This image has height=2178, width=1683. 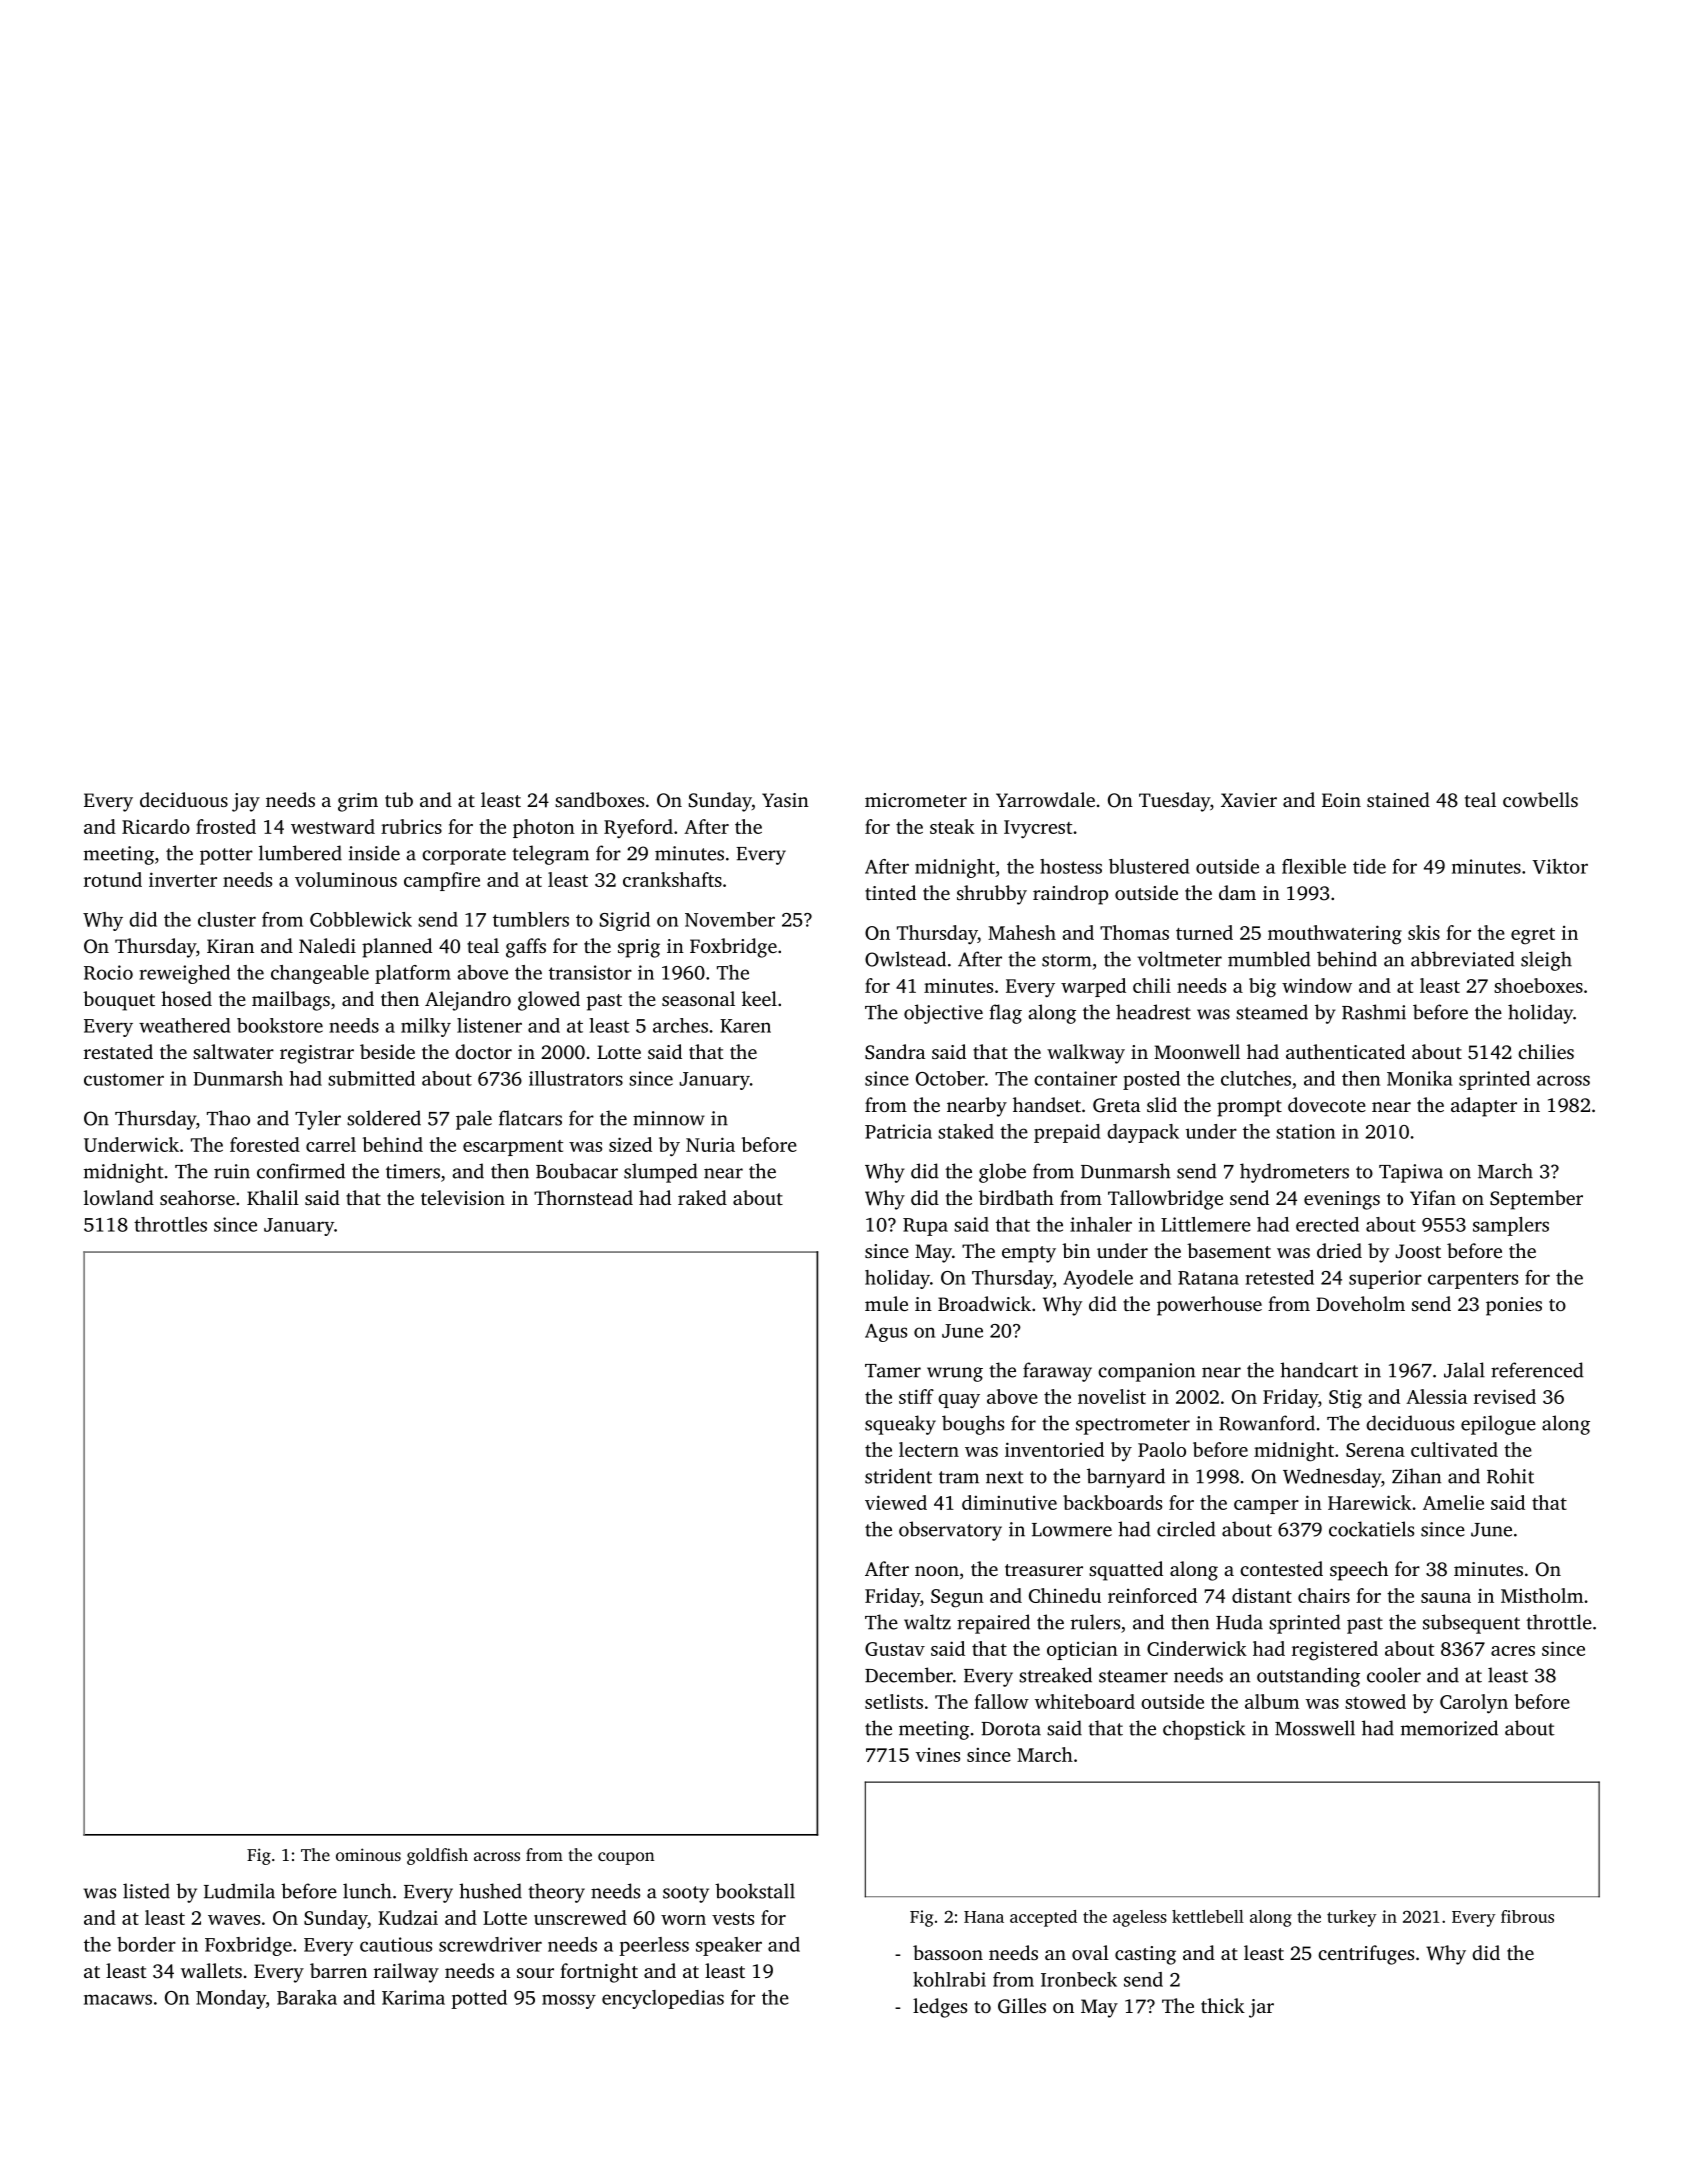 I want to click on steamed, so click(x=1272, y=1012).
